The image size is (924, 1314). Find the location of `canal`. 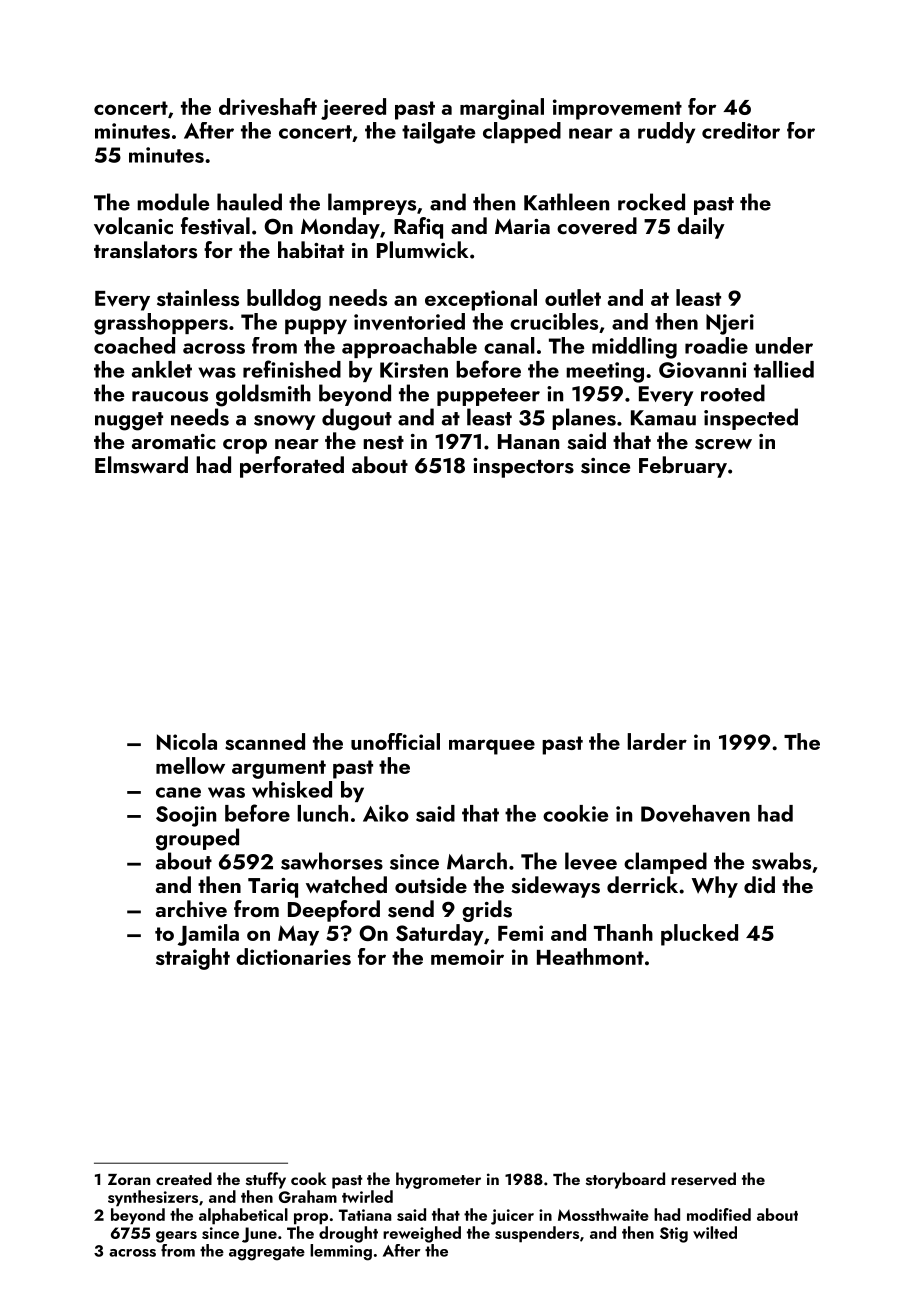

canal is located at coordinates (509, 345).
